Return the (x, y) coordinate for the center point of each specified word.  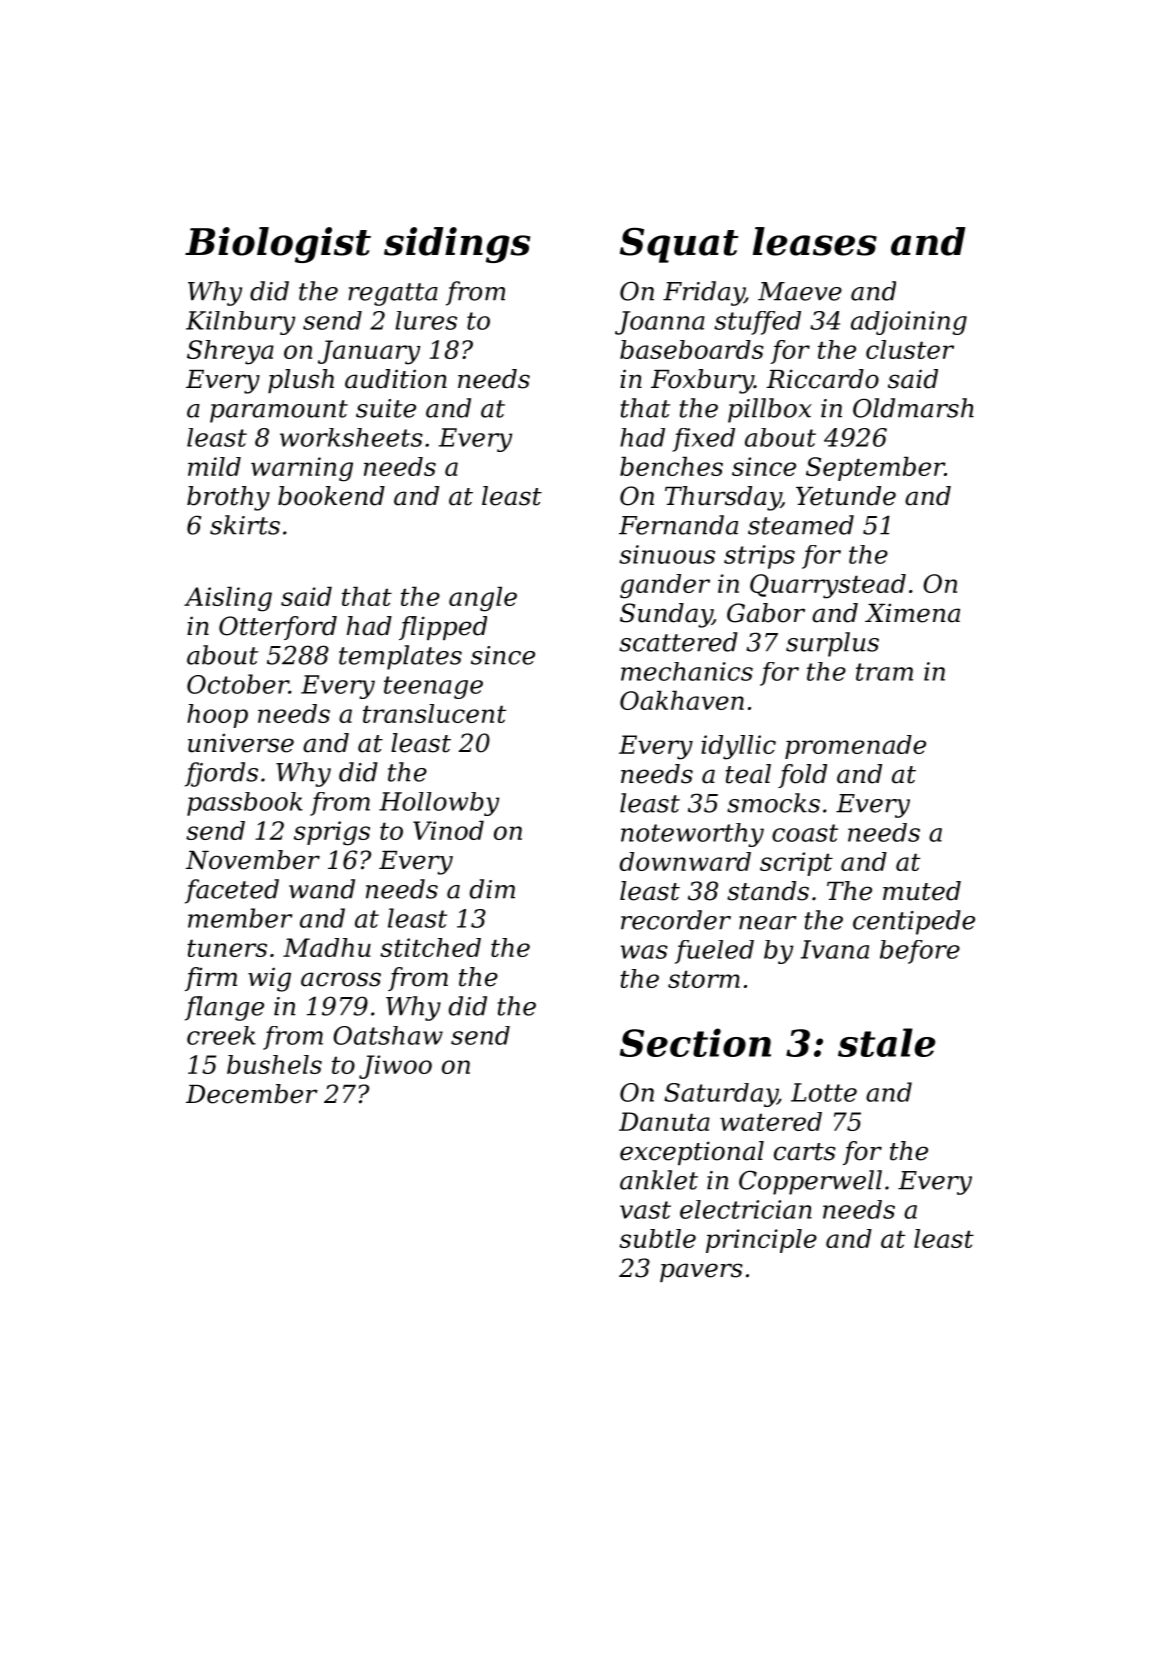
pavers (701, 1272)
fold (802, 776)
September (875, 468)
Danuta (664, 1121)
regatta (393, 294)
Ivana (835, 949)
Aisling (228, 599)
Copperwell (810, 1182)
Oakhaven (682, 700)
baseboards (692, 349)
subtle (657, 1238)
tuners (227, 948)
